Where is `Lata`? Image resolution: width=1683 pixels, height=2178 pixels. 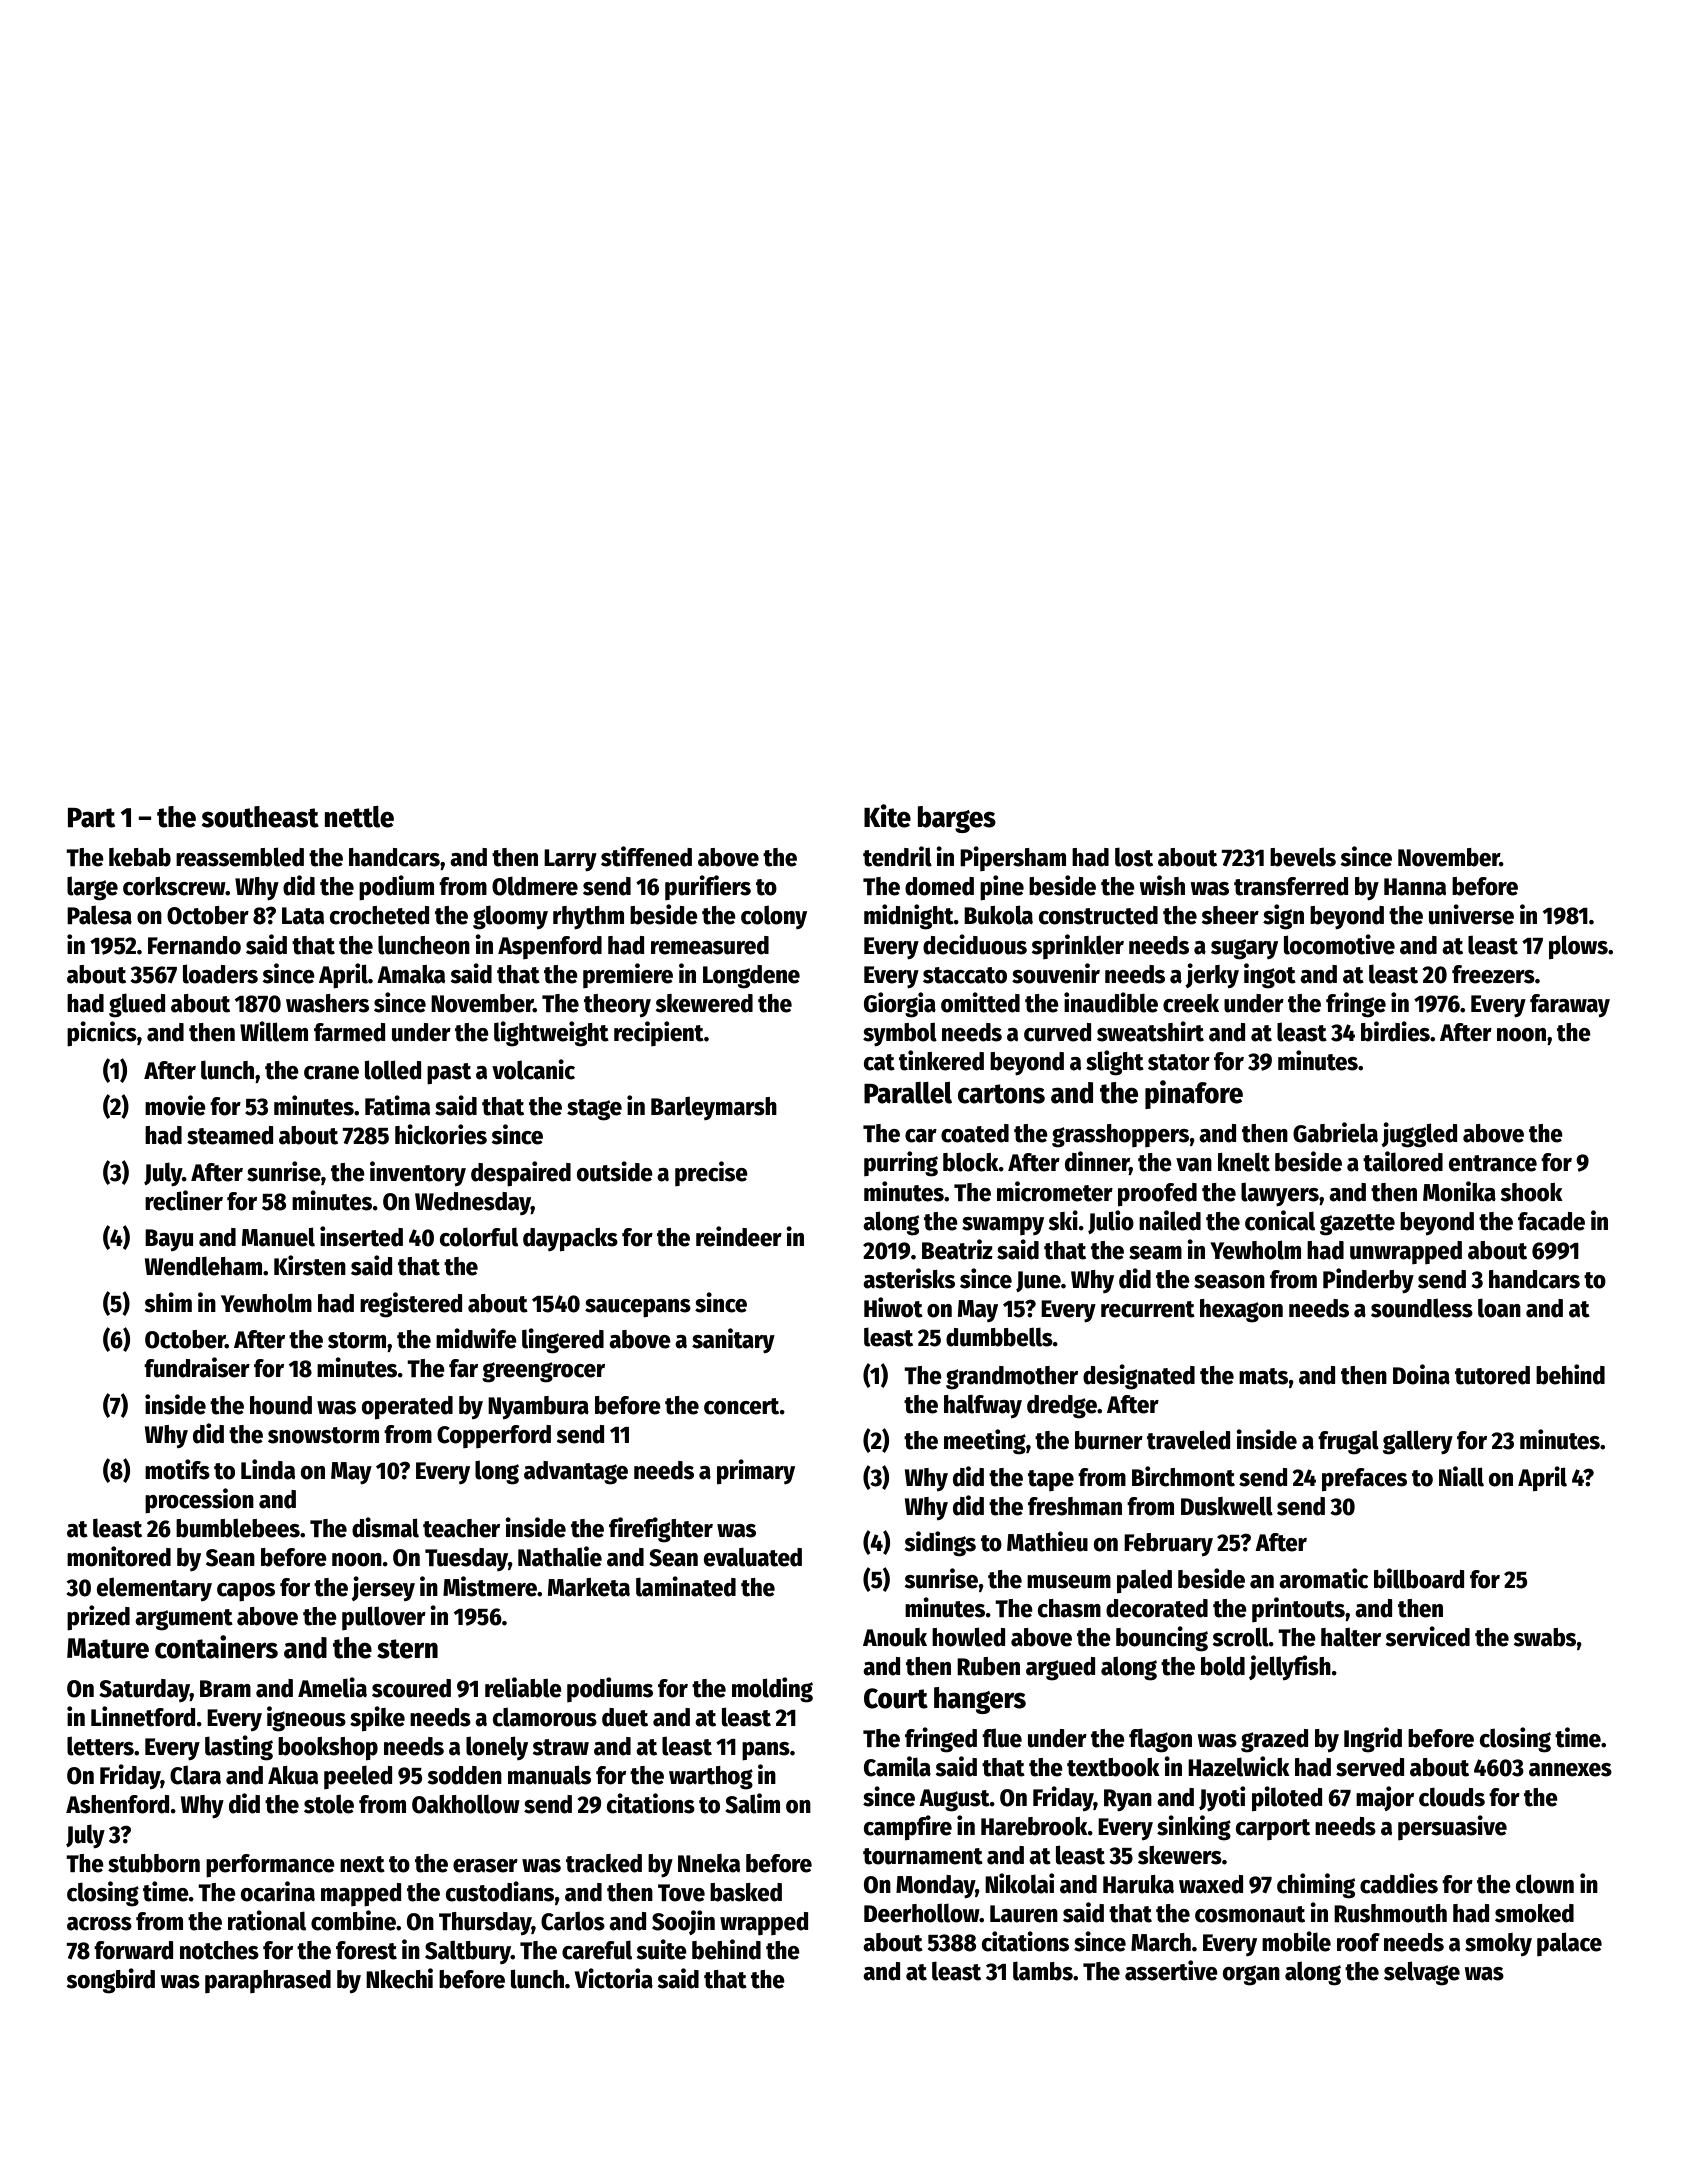 Lata is located at coordinates (303, 916).
